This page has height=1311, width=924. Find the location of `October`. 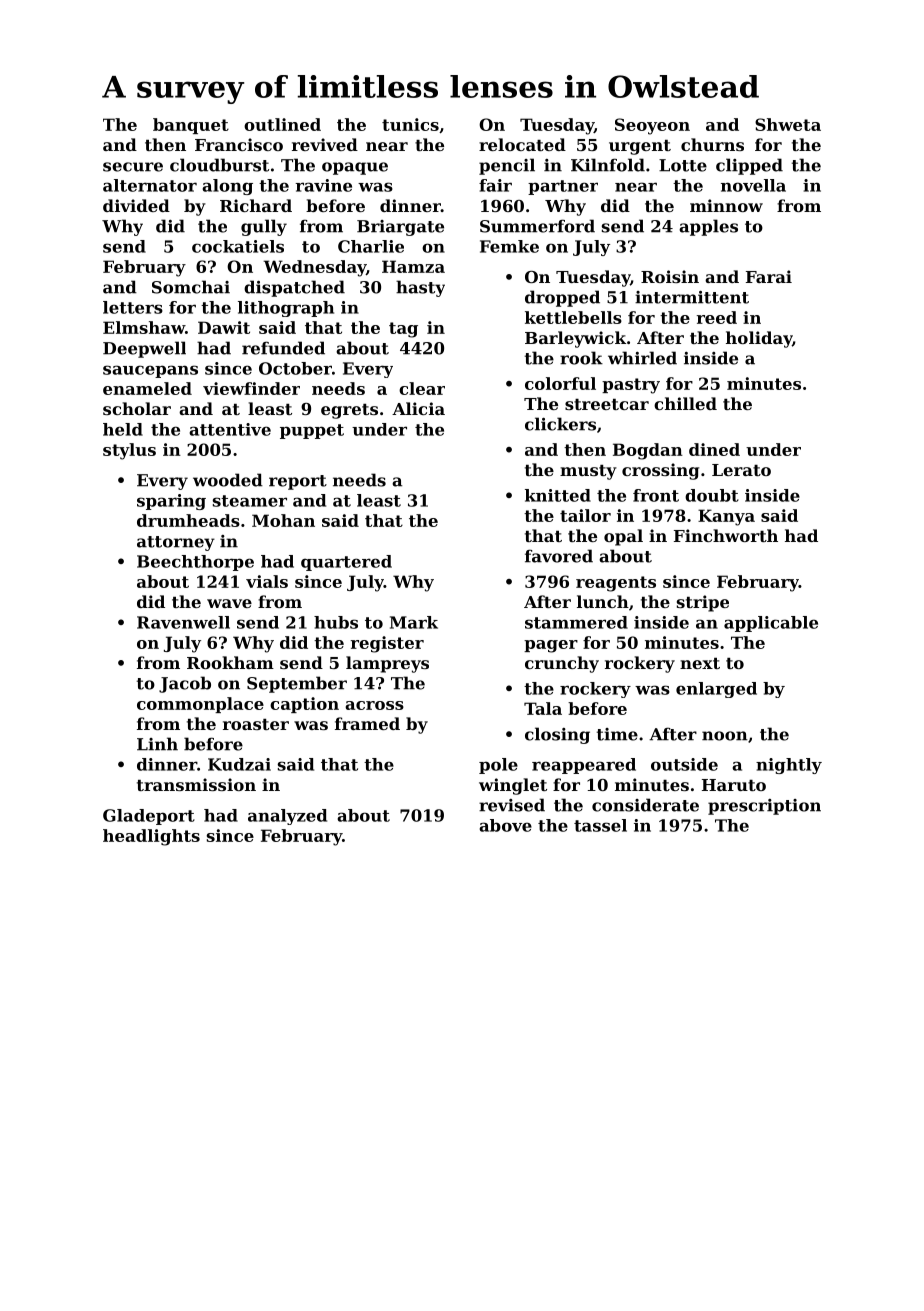

October is located at coordinates (295, 368).
